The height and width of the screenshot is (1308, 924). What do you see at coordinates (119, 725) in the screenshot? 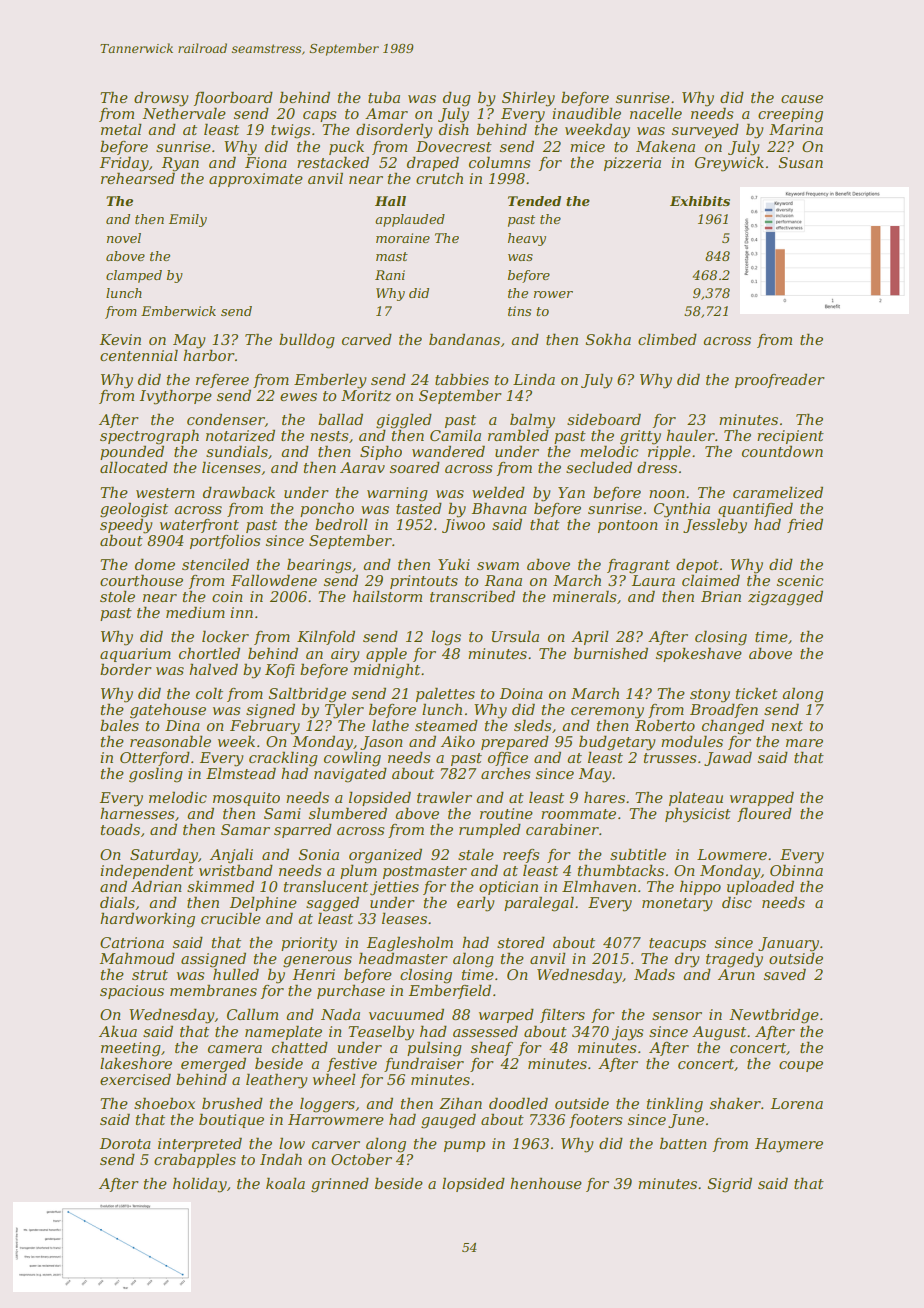
I see `bales` at bounding box center [119, 725].
